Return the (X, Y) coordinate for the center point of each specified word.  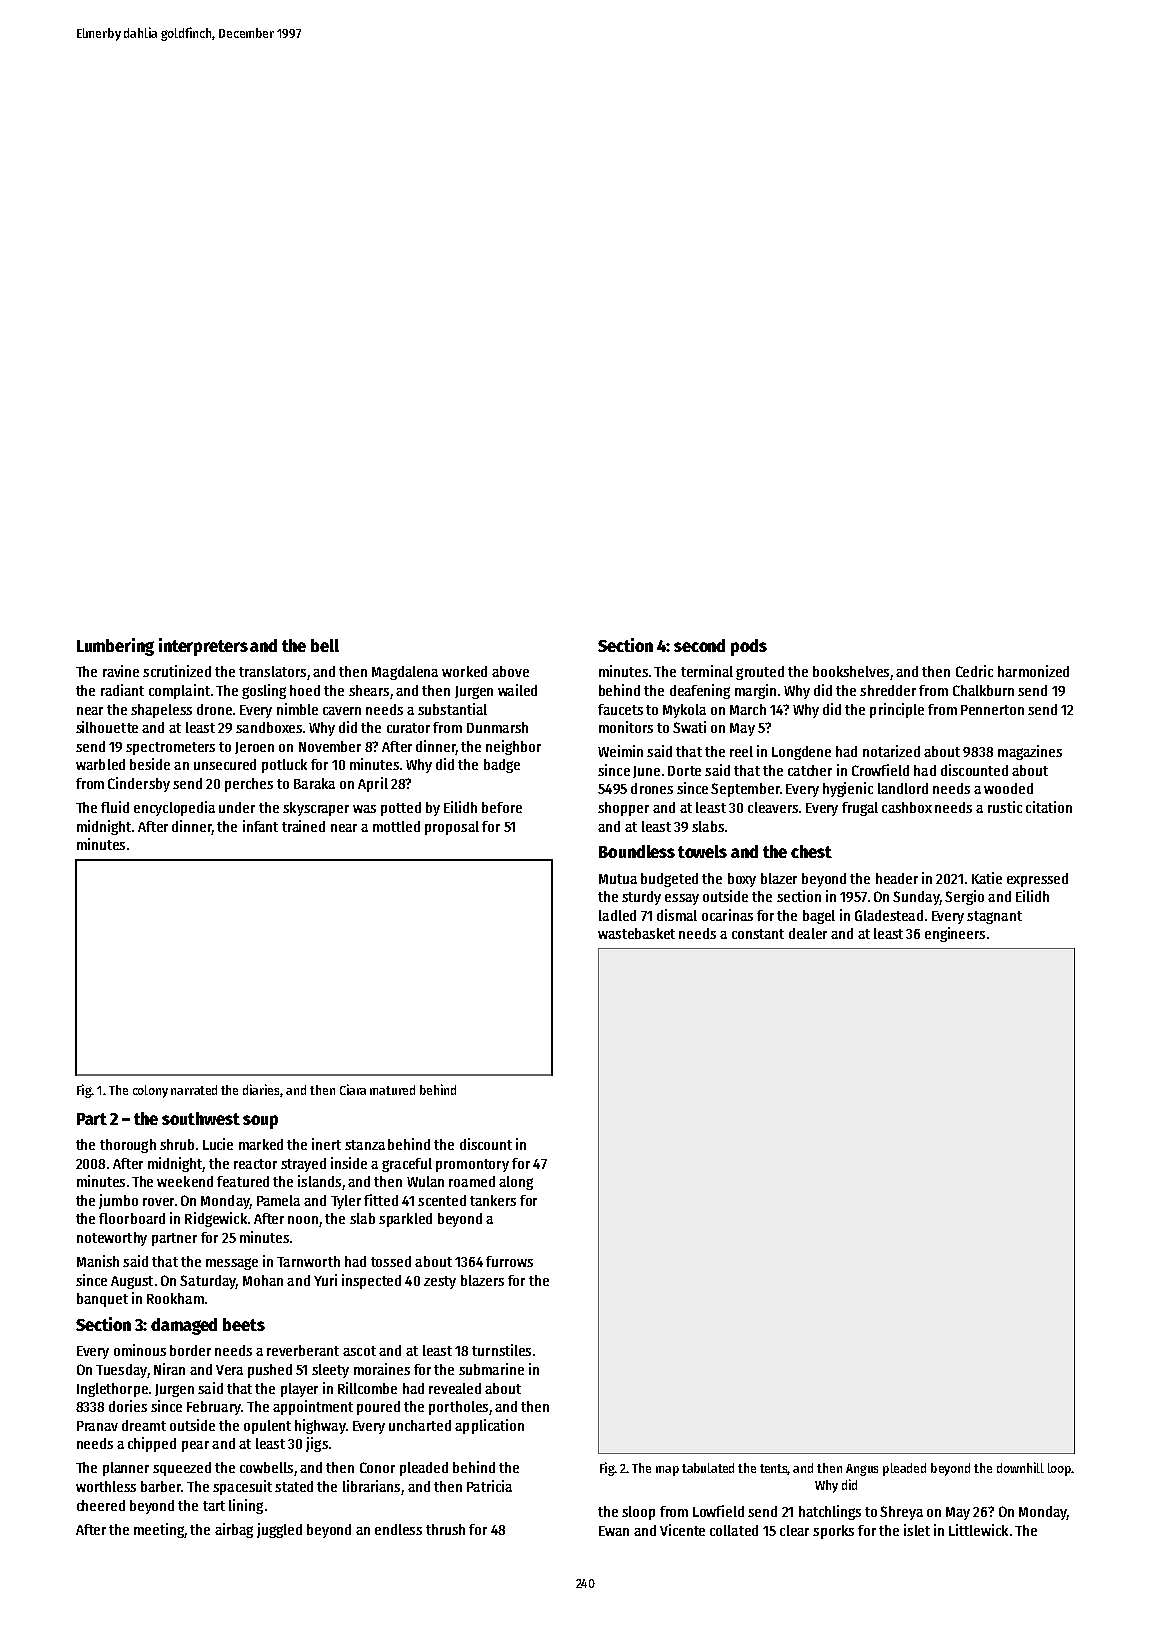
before (502, 807)
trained (303, 826)
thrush (445, 1529)
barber (161, 1486)
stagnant (994, 917)
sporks (833, 1532)
